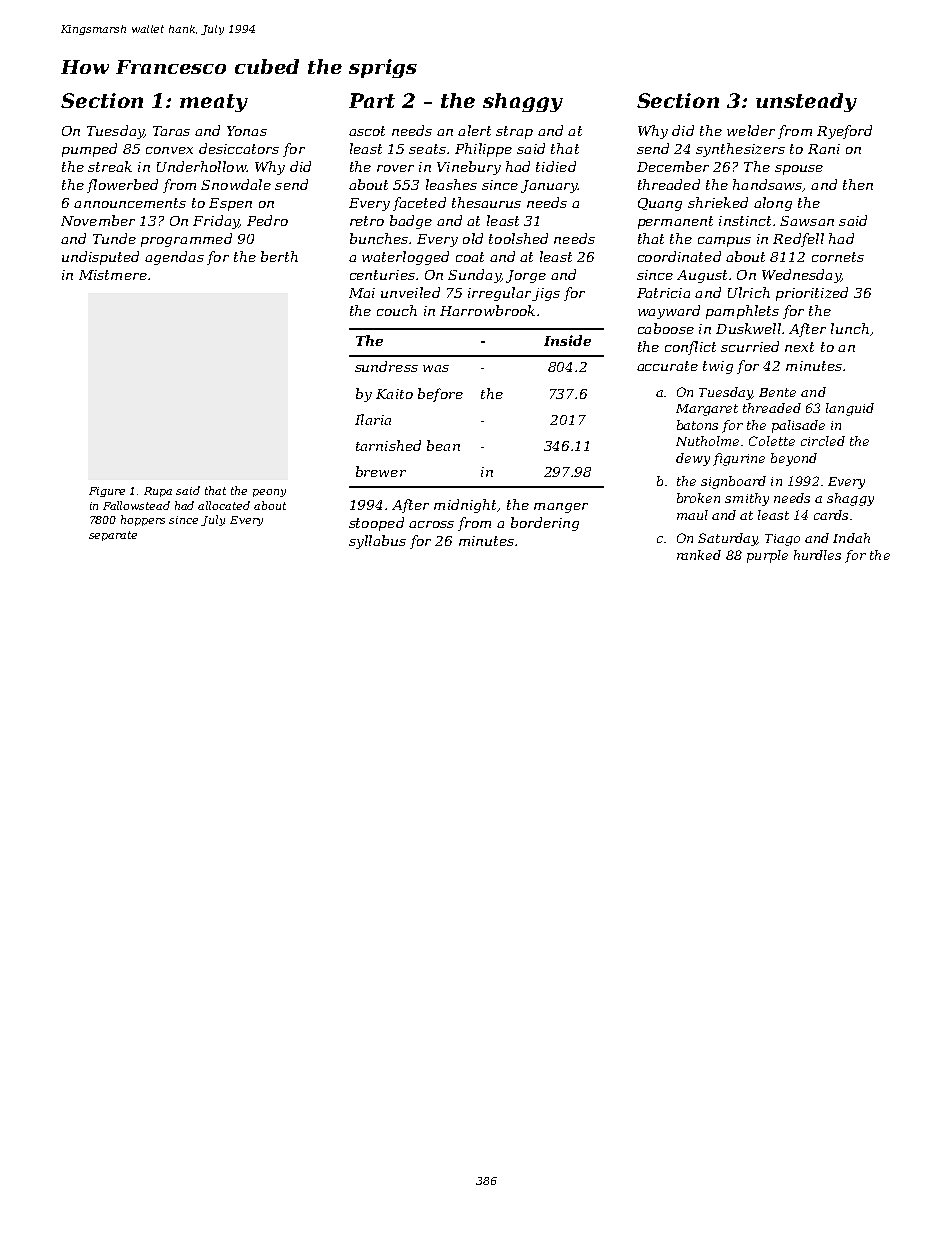  What do you see at coordinates (751, 130) in the screenshot?
I see `welder` at bounding box center [751, 130].
